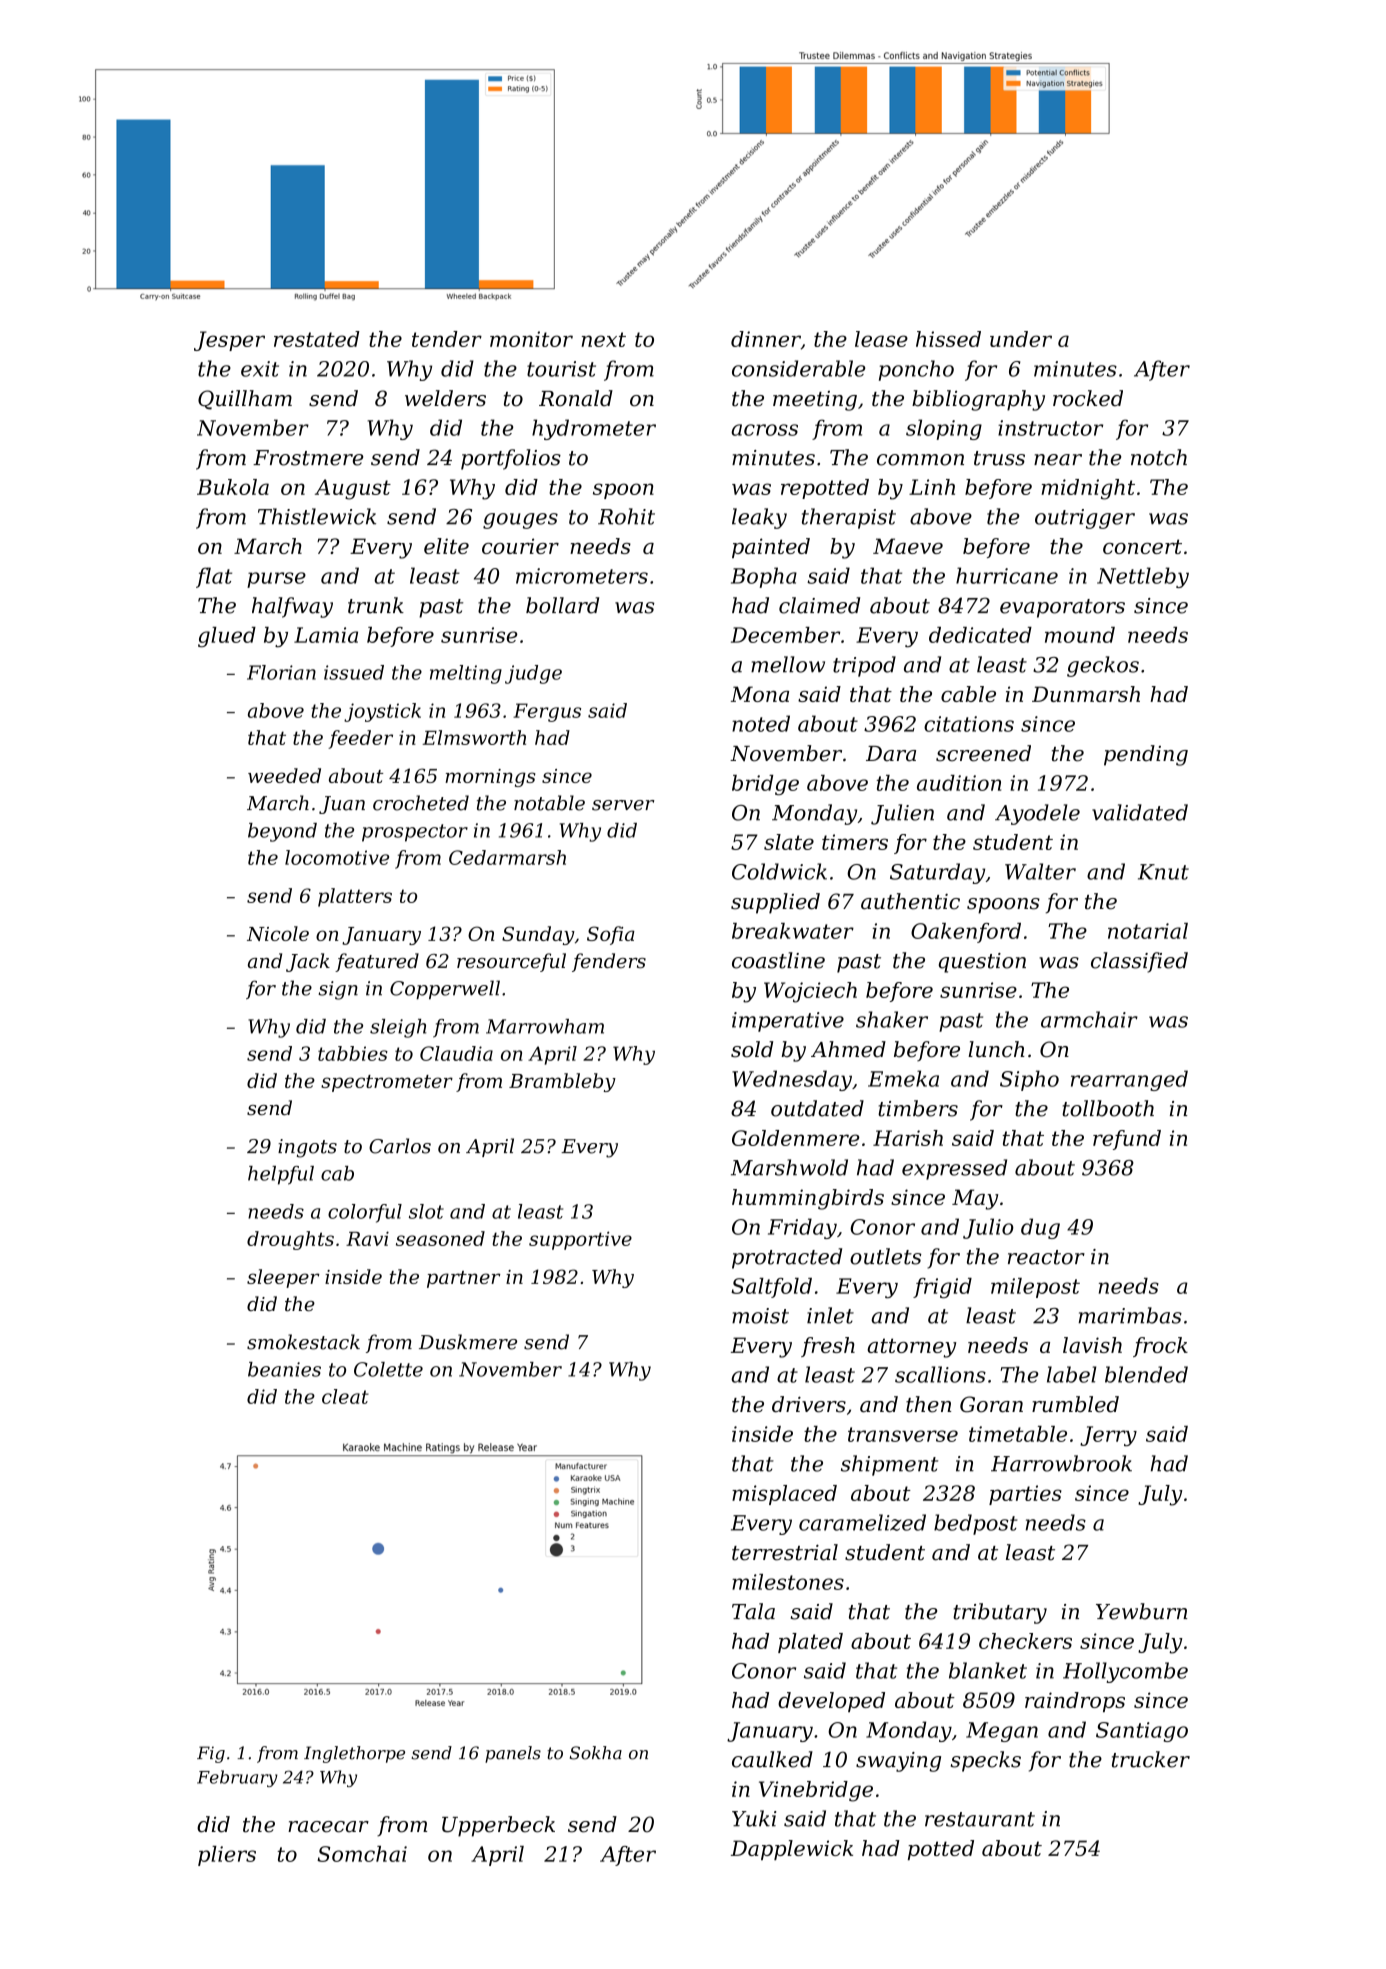 The height and width of the document is (1969, 1386). I want to click on next, so click(603, 339).
